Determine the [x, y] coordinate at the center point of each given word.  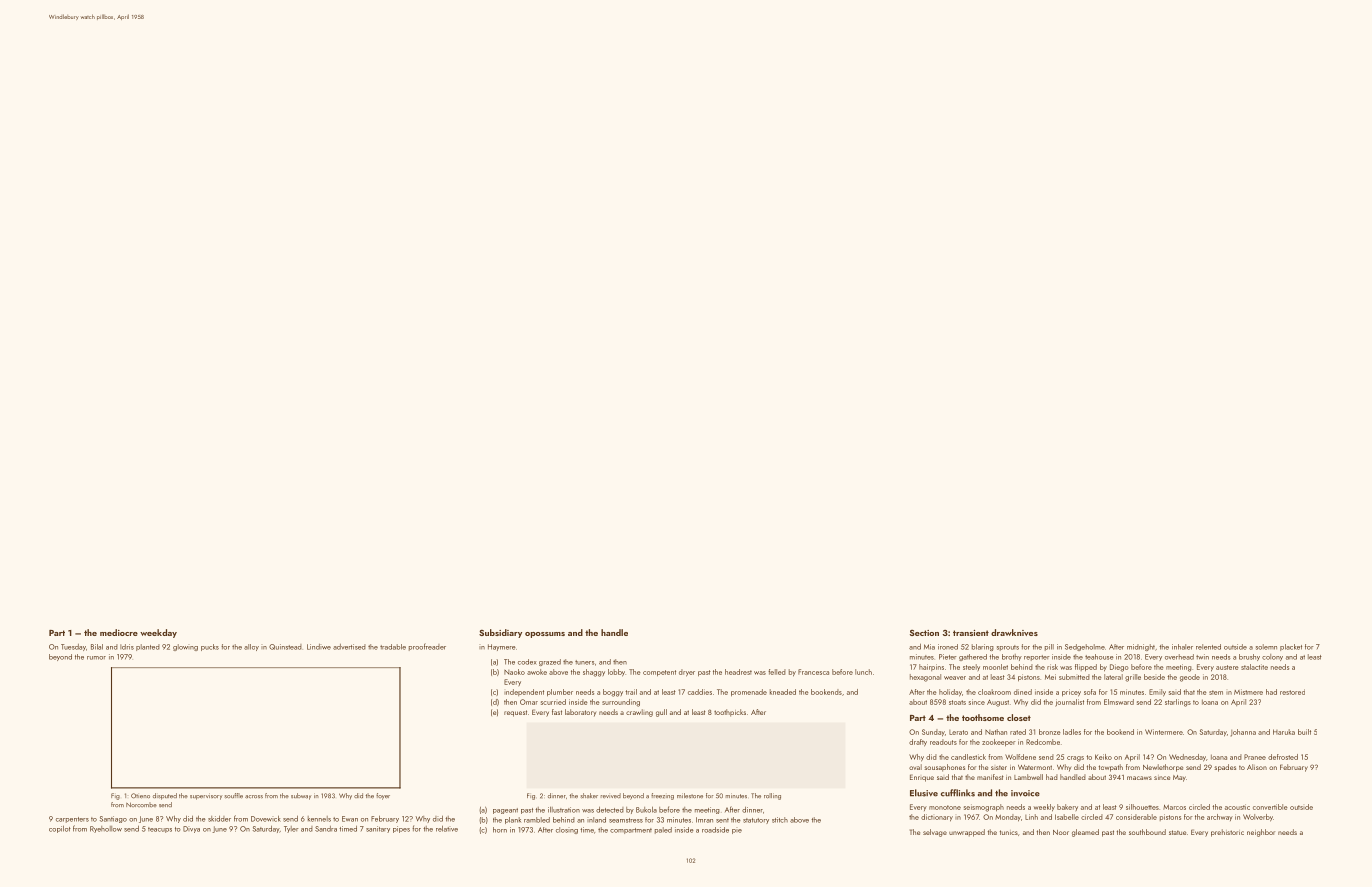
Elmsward [1119, 702]
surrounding [621, 703]
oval [915, 767]
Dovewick [266, 819]
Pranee [1255, 757]
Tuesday [73, 647]
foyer [383, 796]
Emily [1157, 693]
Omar [529, 702]
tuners [585, 662]
